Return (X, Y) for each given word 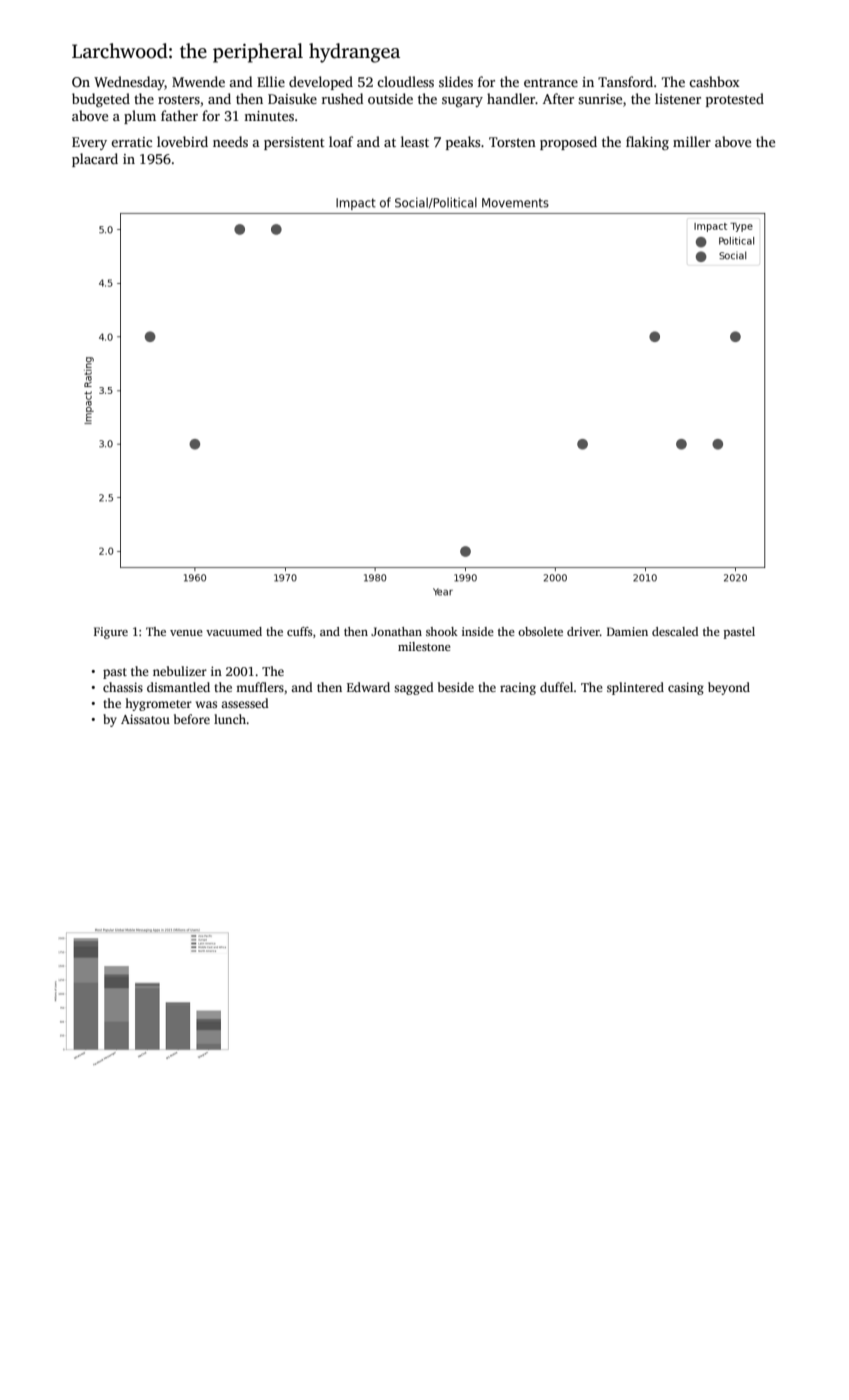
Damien (627, 631)
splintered (635, 688)
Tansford (625, 81)
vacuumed (234, 631)
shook (442, 631)
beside (456, 687)
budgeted (101, 100)
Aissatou (145, 719)
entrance (551, 82)
